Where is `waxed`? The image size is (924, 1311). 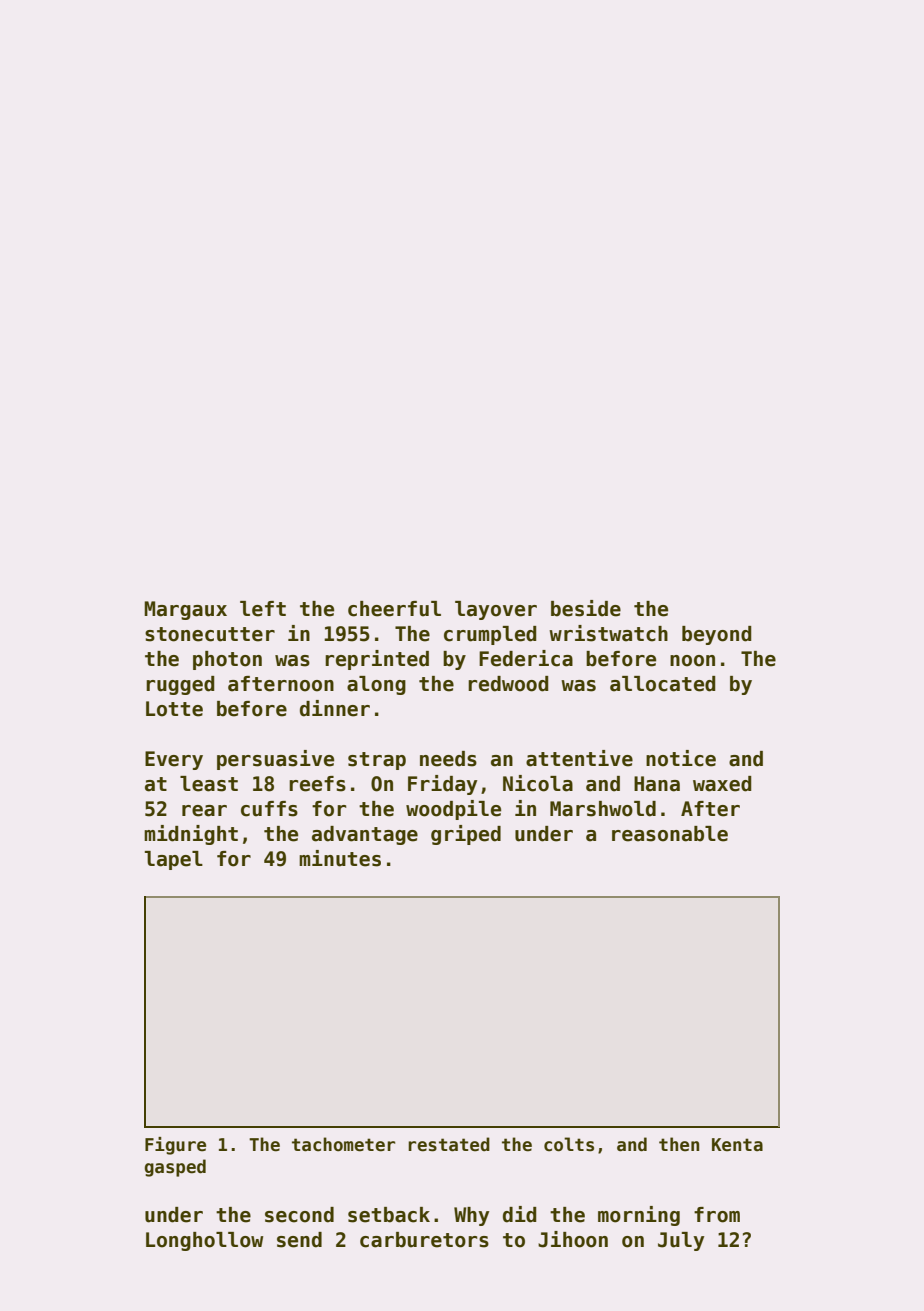 waxed is located at coordinates (722, 784).
